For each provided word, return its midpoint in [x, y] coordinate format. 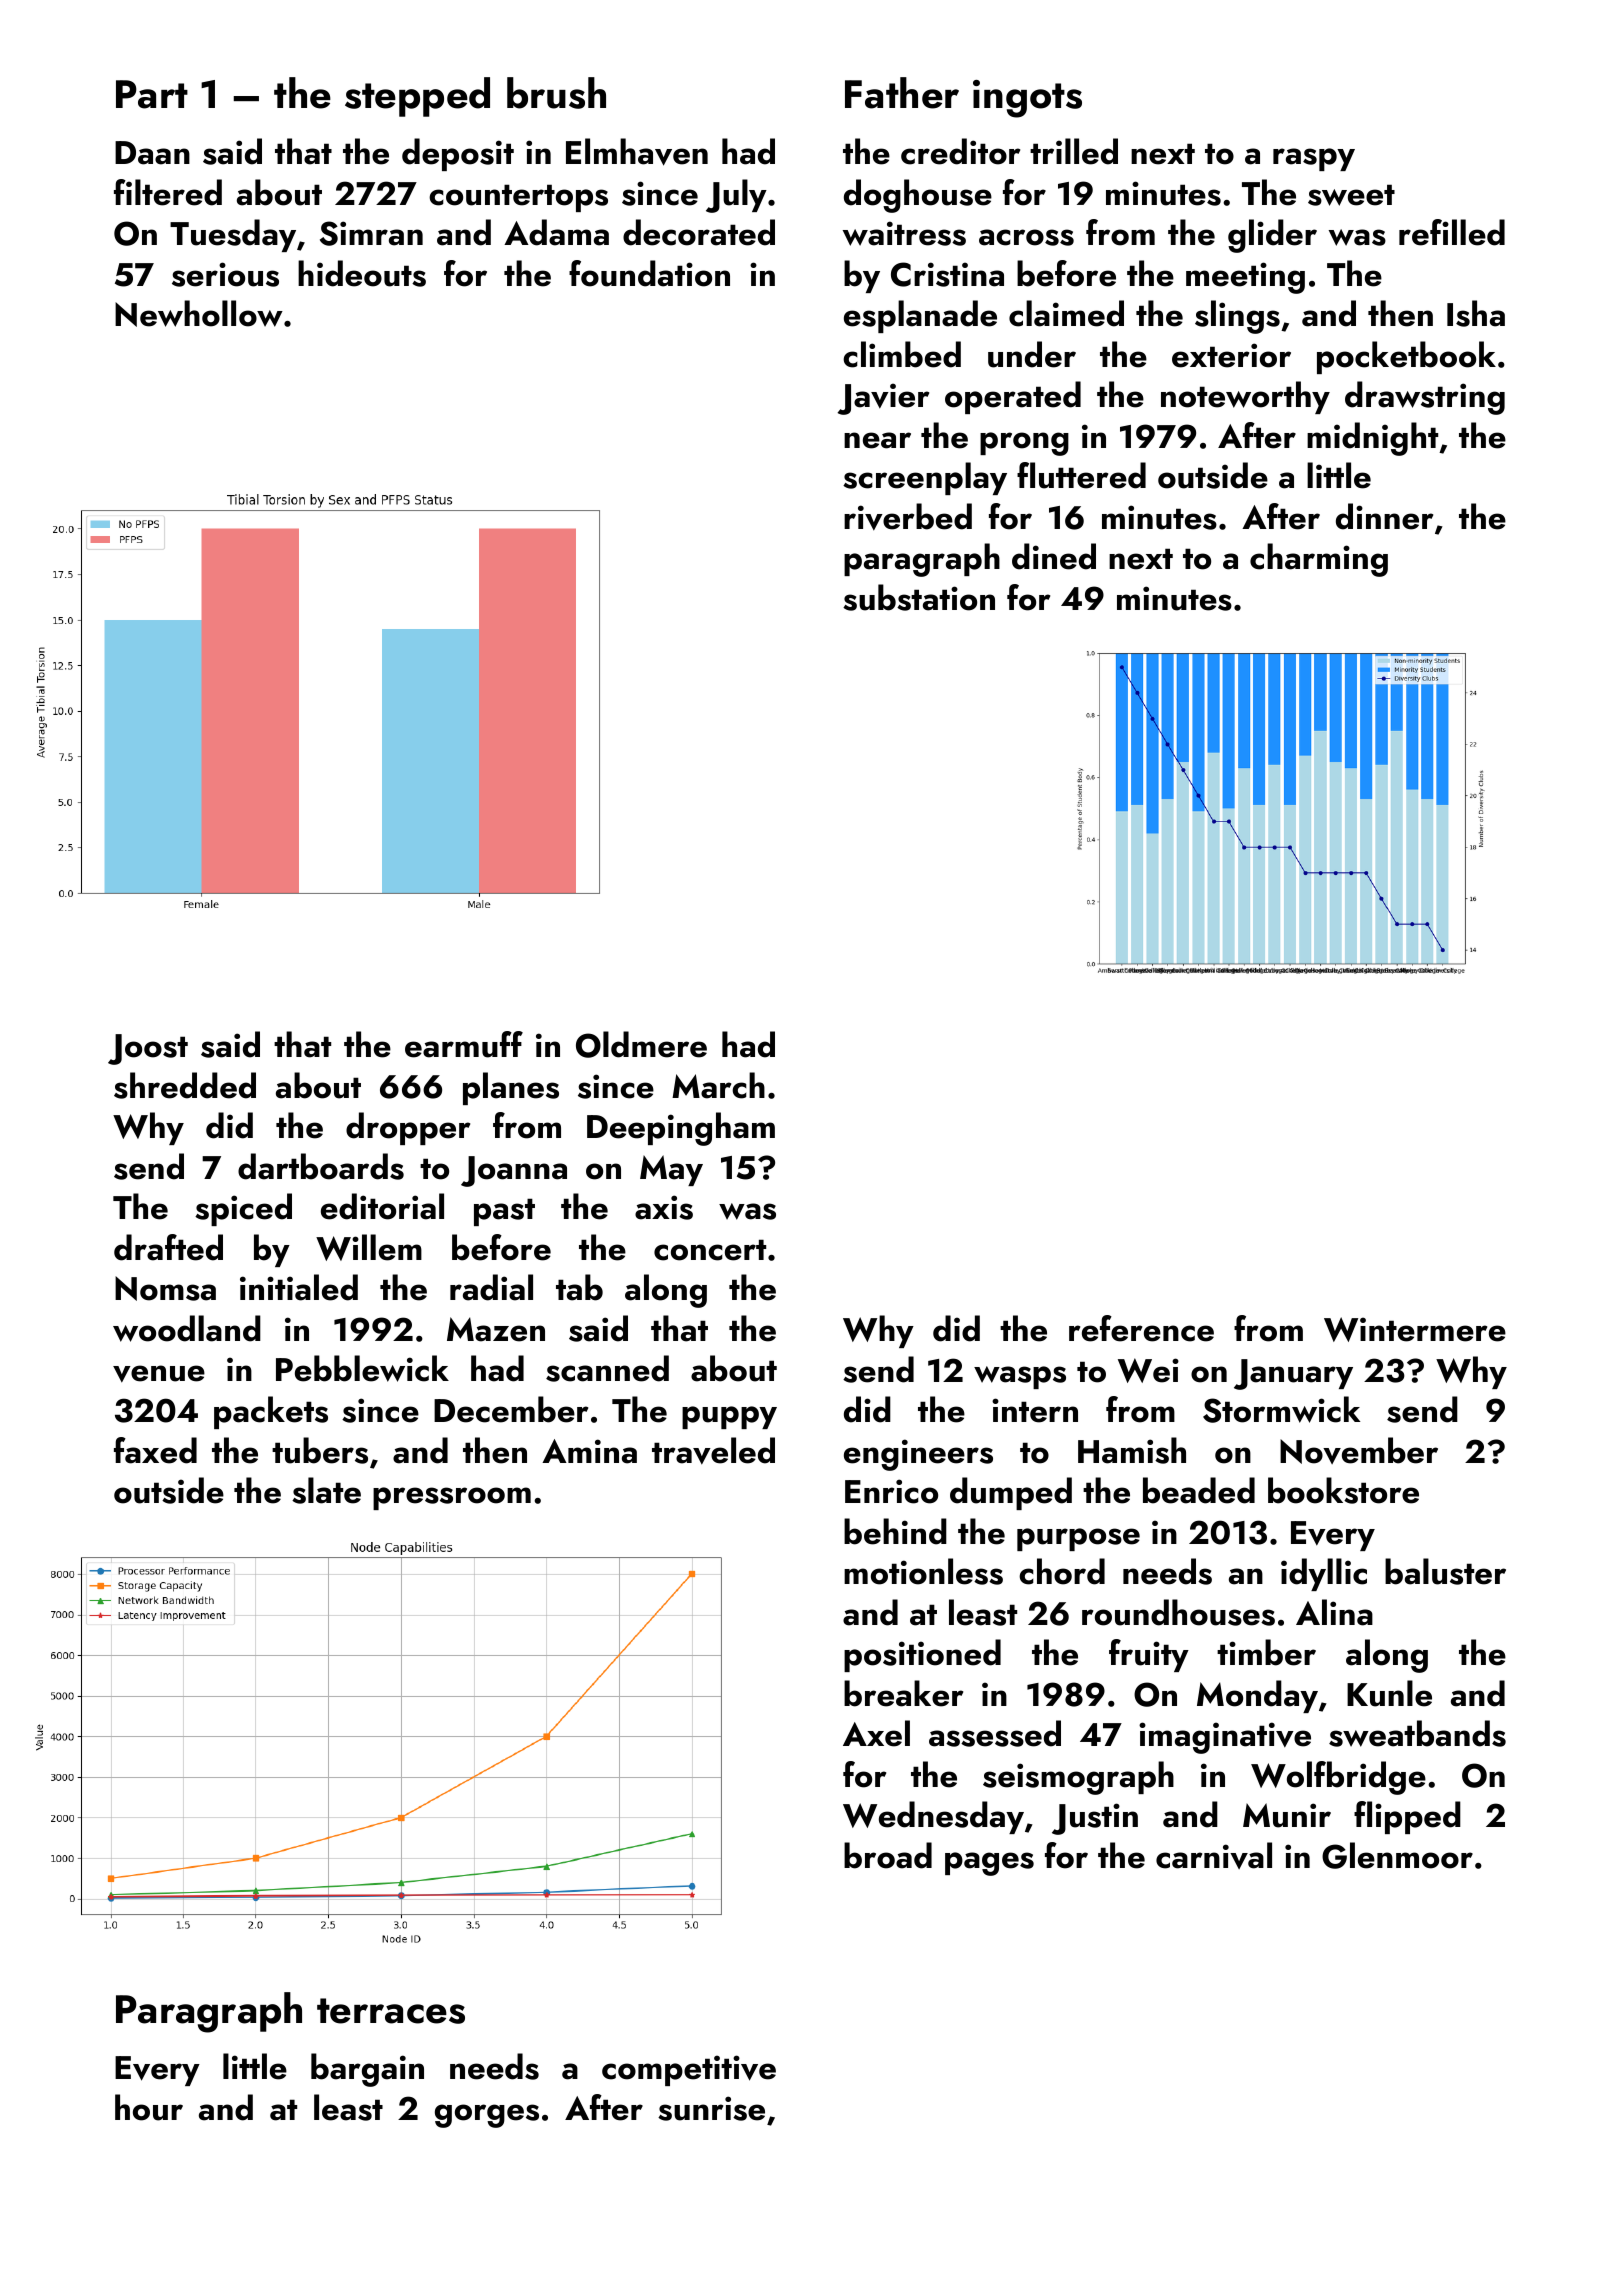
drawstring [1425, 398]
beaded [1199, 1490]
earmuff [464, 1044]
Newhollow [199, 313]
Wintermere [1415, 1329]
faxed [155, 1450]
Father [902, 93]
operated [1013, 397]
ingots [1027, 99]
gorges [487, 2116]
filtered [168, 192]
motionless [923, 1571]
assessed [995, 1733]
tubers [320, 1450]
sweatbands [1417, 1733]
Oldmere [641, 1044]
